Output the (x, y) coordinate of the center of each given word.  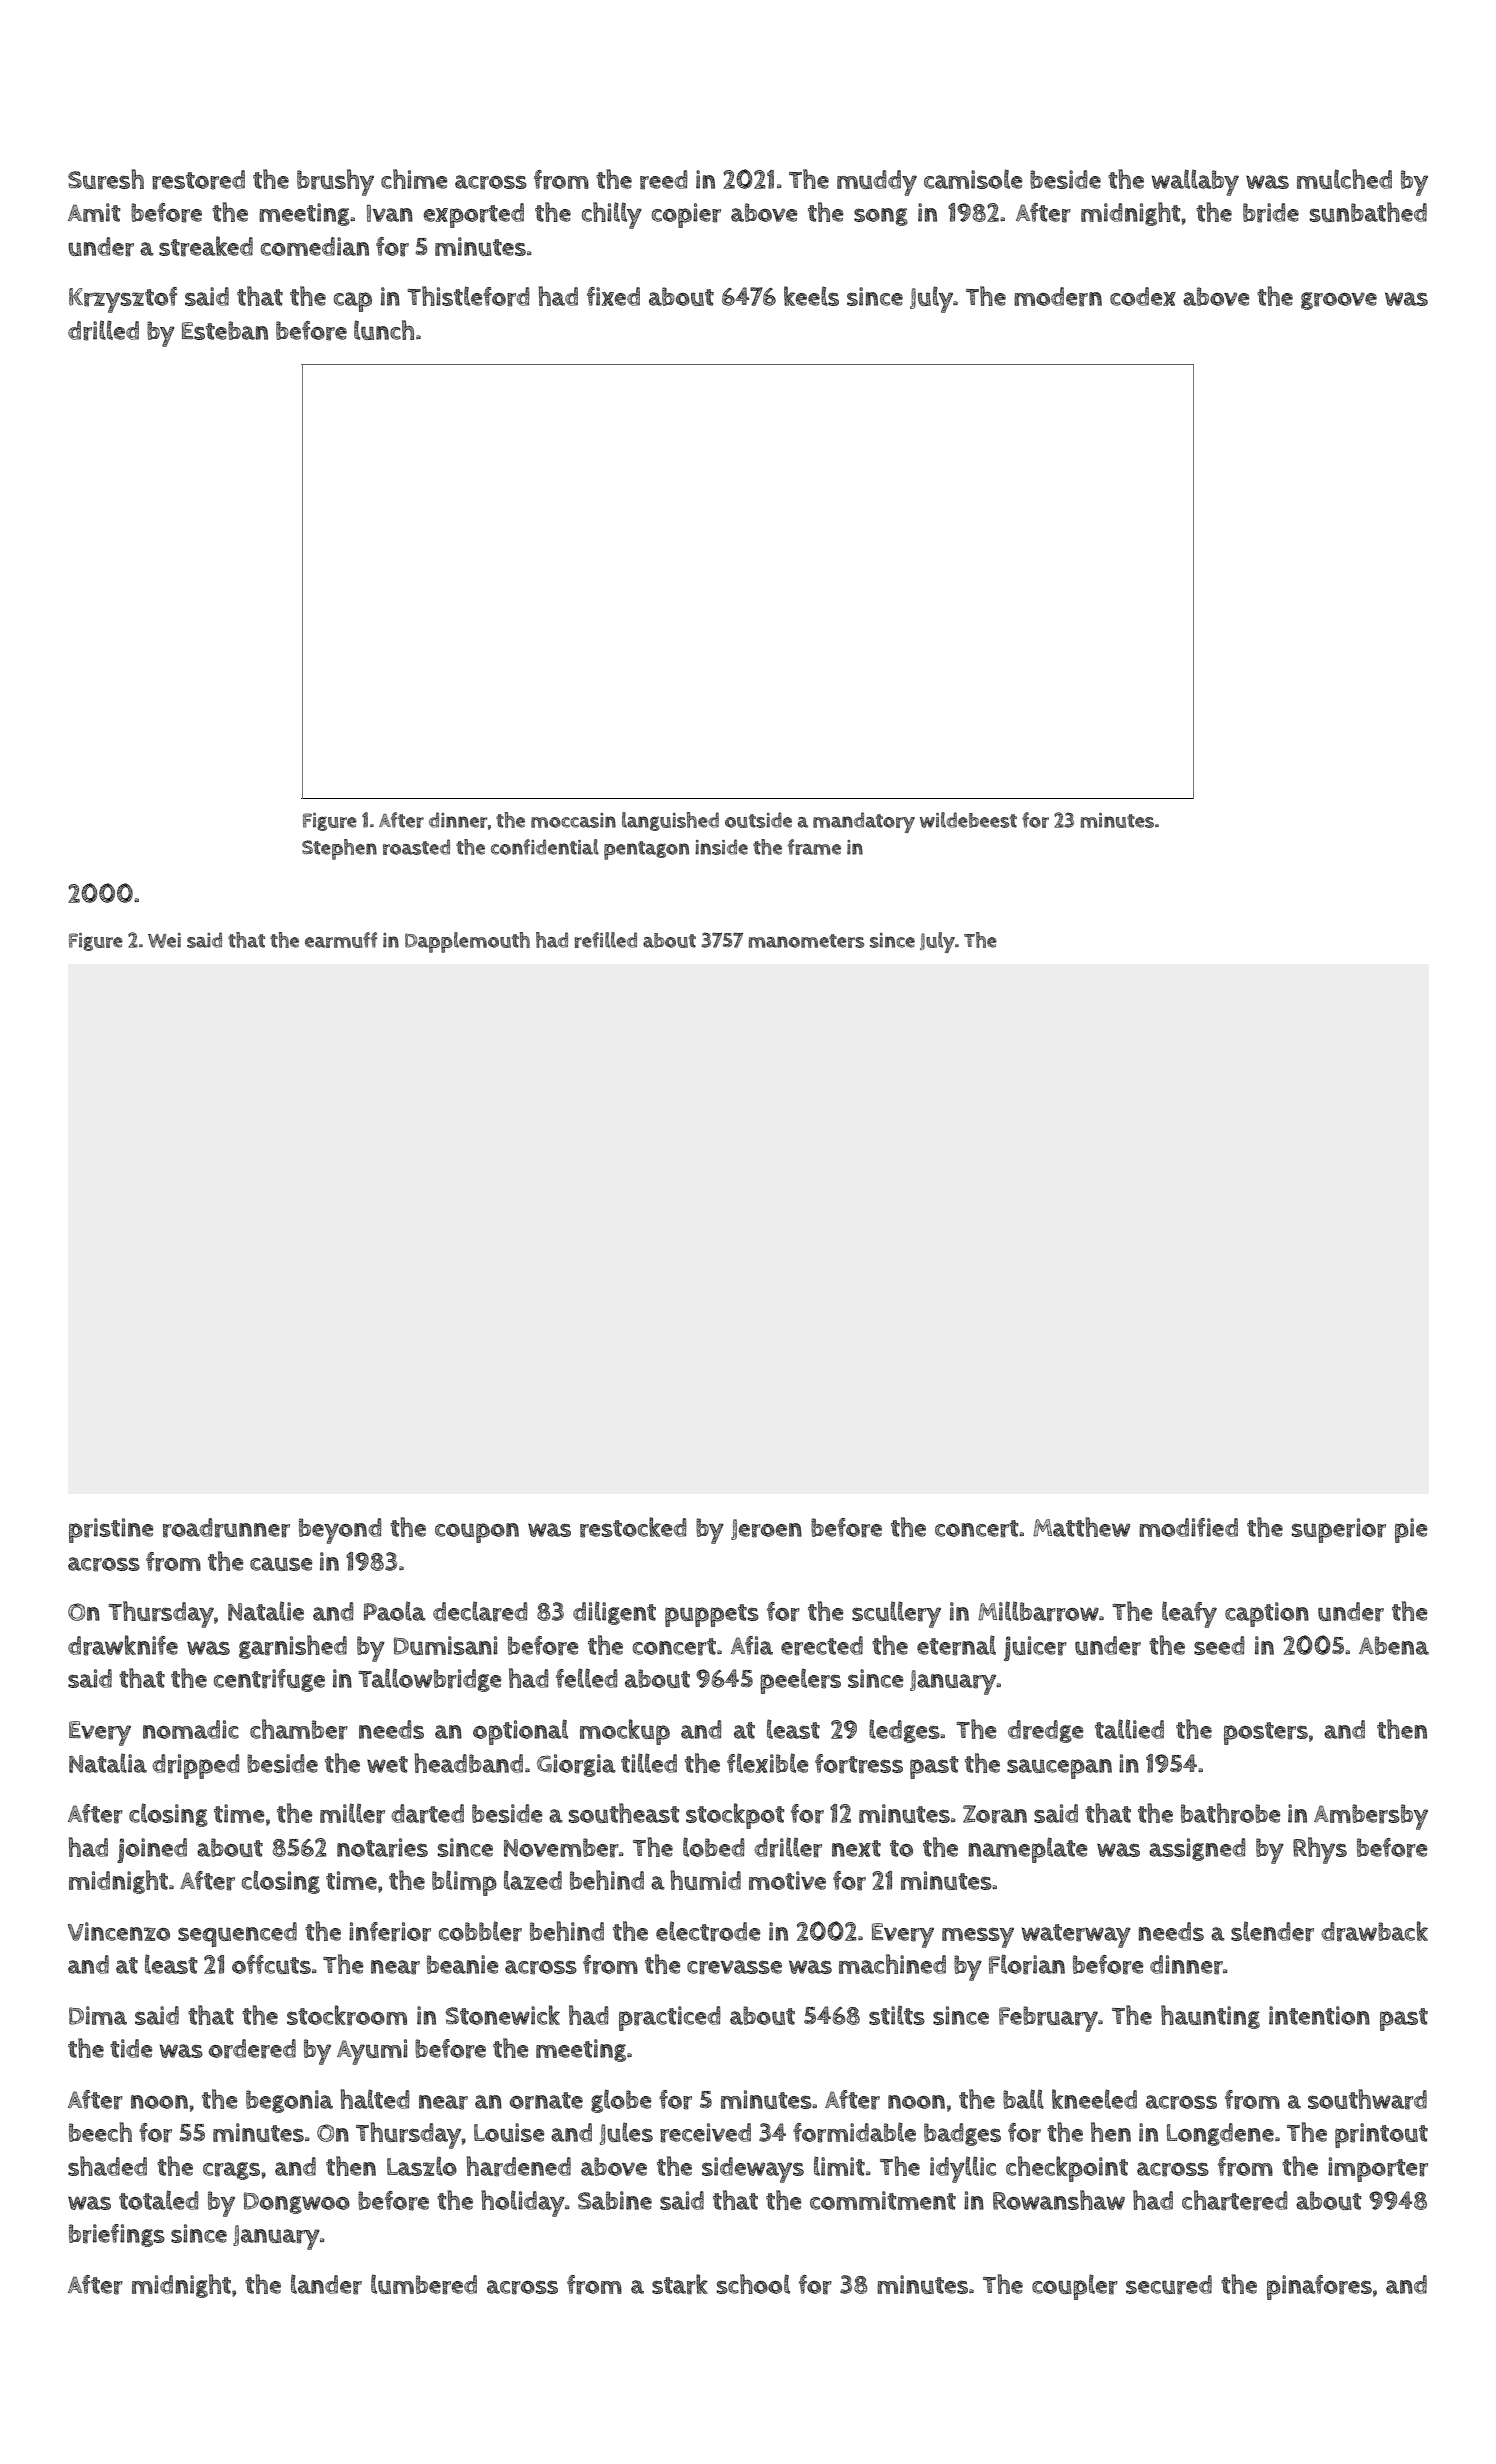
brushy (335, 182)
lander (326, 2284)
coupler (1075, 2287)
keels (811, 296)
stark (680, 2284)
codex (1143, 296)
